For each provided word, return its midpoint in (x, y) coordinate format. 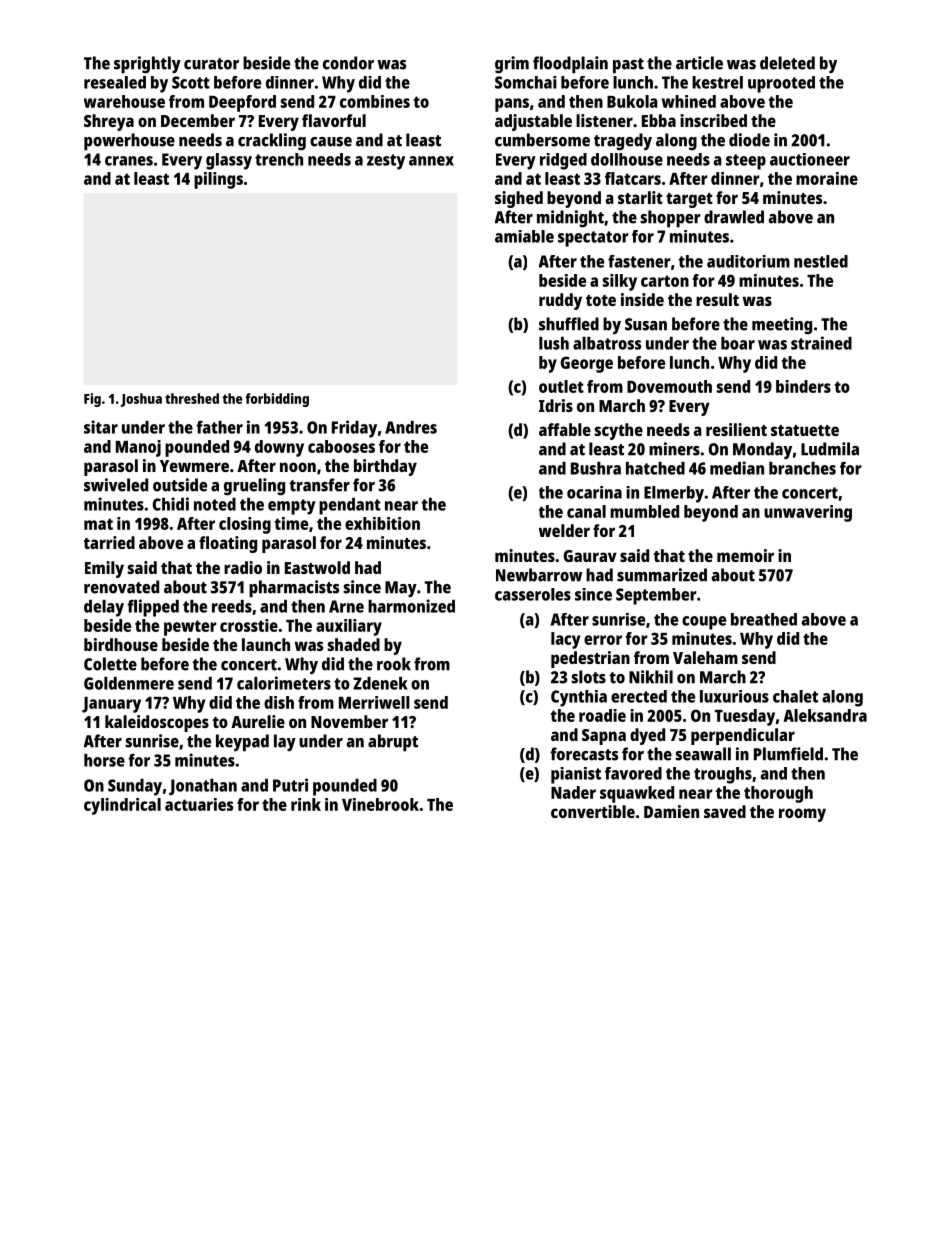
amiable (524, 236)
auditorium (748, 261)
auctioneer (810, 159)
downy (279, 448)
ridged (563, 161)
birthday (385, 467)
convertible (593, 811)
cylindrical (122, 806)
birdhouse (121, 644)
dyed (647, 736)
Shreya (109, 122)
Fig (92, 400)
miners (674, 449)
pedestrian (590, 659)
